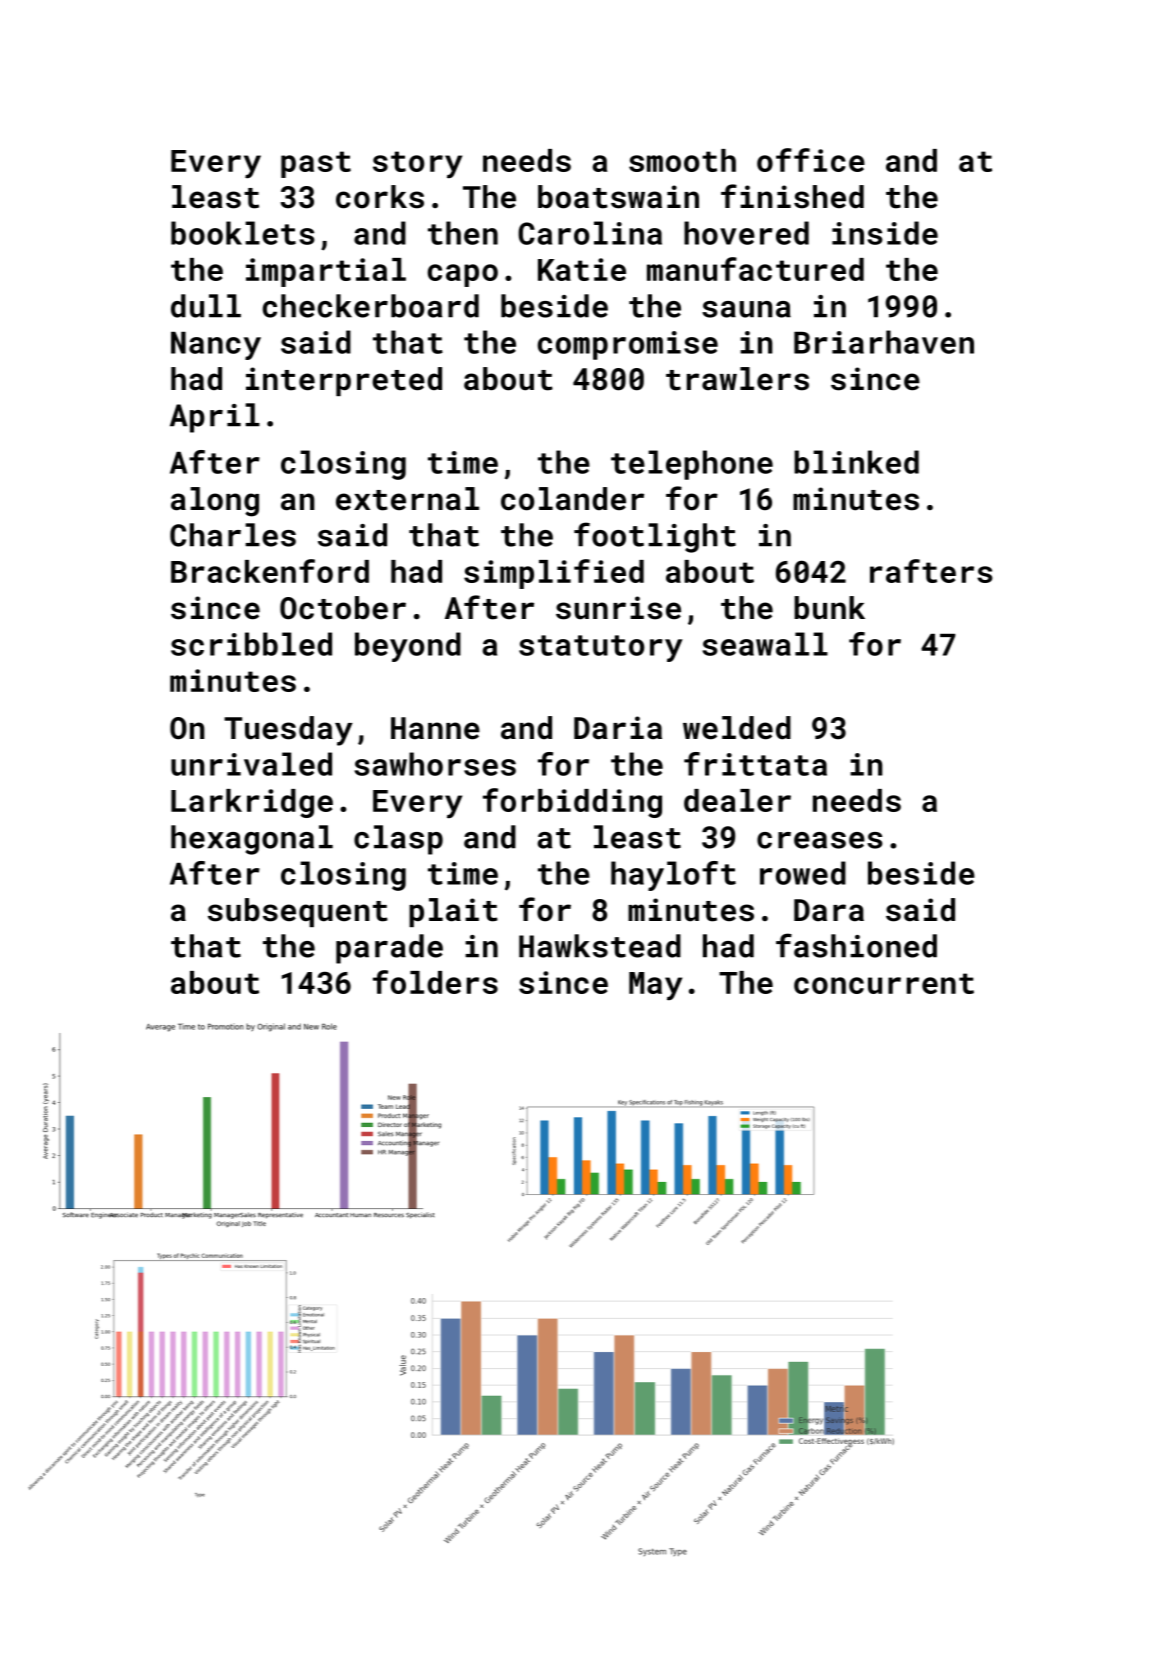  What do you see at coordinates (407, 499) in the screenshot?
I see `external` at bounding box center [407, 499].
